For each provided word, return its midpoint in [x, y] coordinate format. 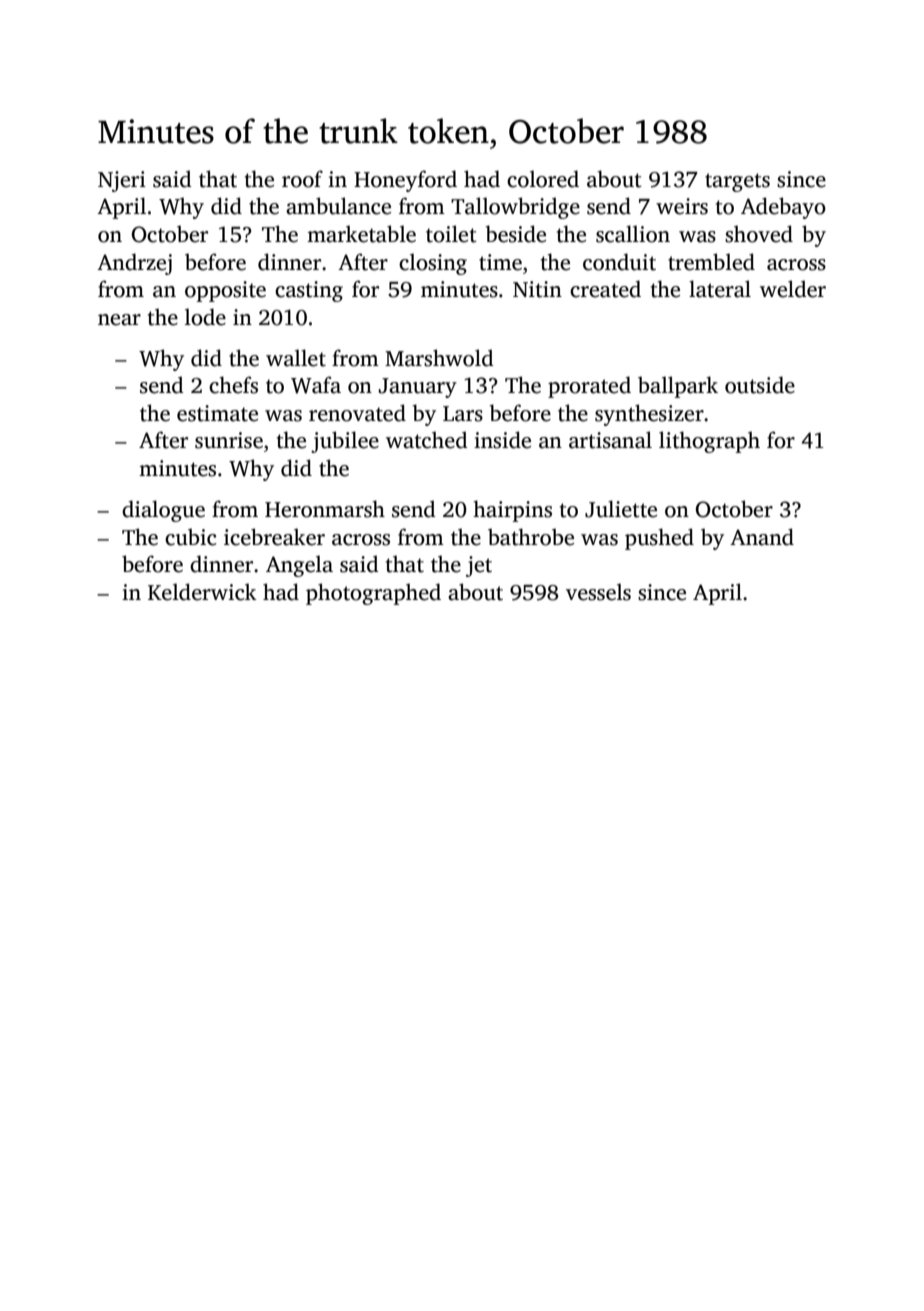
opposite [225, 291]
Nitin [537, 289]
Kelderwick [202, 592]
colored [543, 179]
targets [737, 182]
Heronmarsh [325, 509]
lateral [720, 289]
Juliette [621, 509]
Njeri [122, 181]
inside [502, 440]
